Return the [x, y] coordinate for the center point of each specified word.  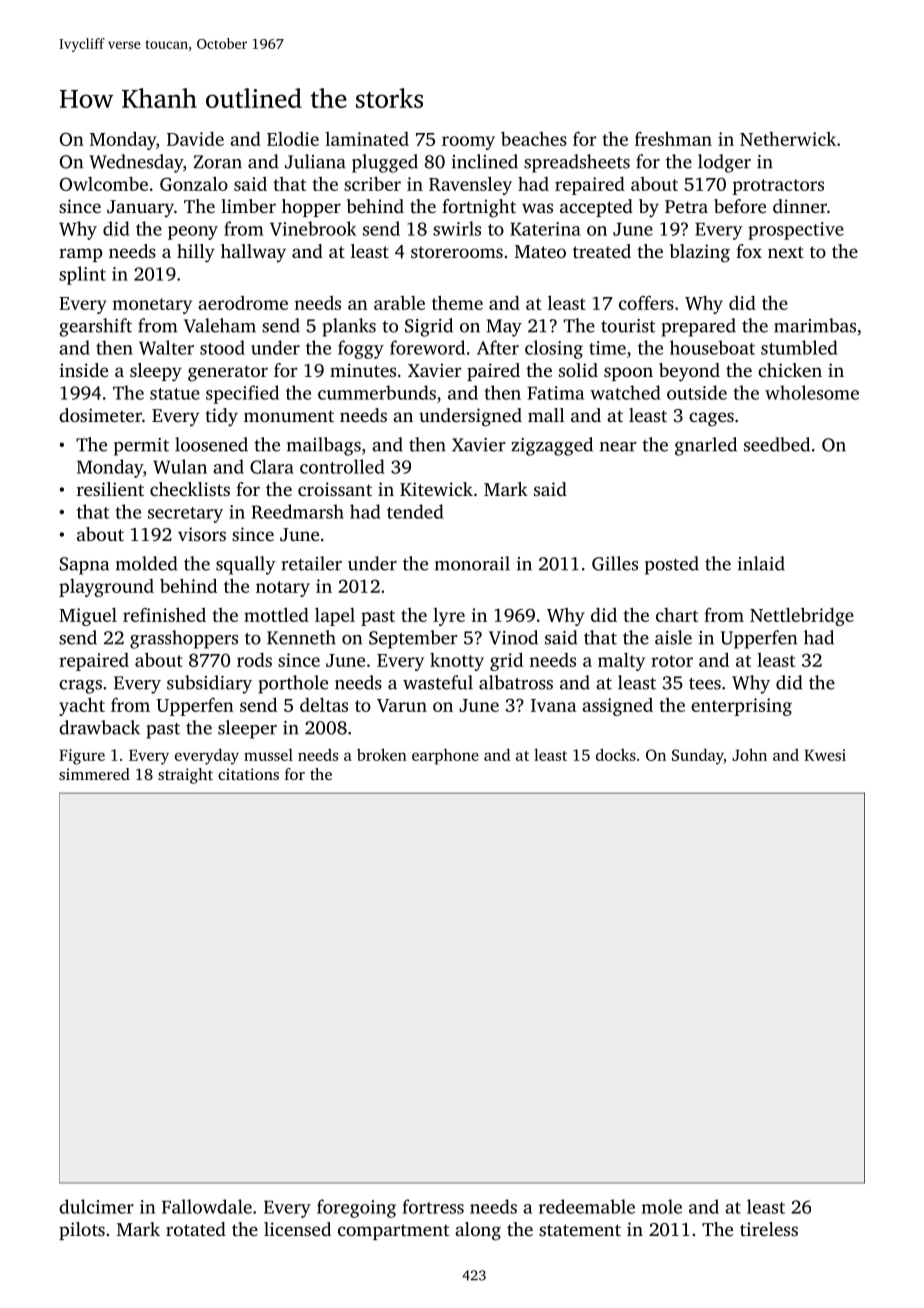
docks [616, 754]
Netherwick [788, 139]
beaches [534, 139]
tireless [769, 1229]
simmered [94, 774]
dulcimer [96, 1206]
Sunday [698, 756]
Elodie [293, 139]
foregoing [356, 1208]
